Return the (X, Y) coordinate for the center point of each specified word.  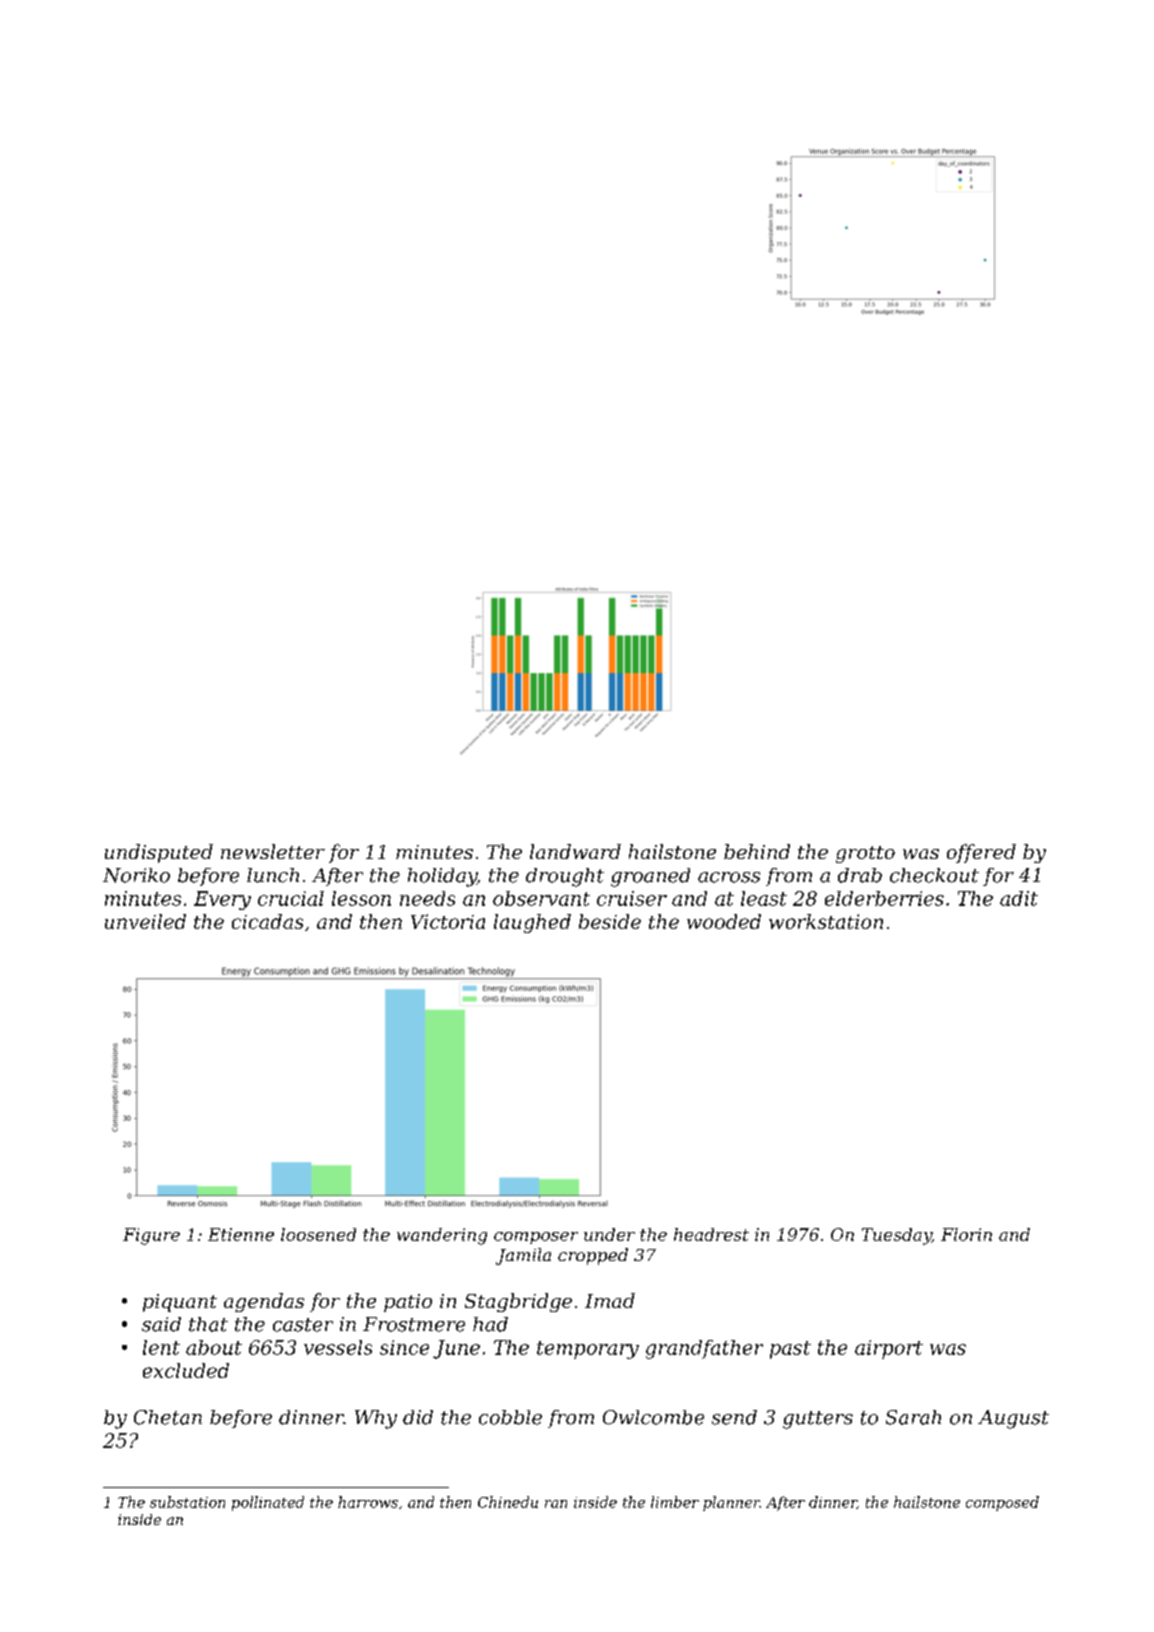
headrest (711, 1234)
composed (1002, 1503)
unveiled (145, 921)
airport (889, 1349)
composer (536, 1238)
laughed (532, 923)
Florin (966, 1234)
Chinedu (508, 1502)
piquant (180, 1303)
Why (376, 1419)
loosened (318, 1234)
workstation (826, 921)
